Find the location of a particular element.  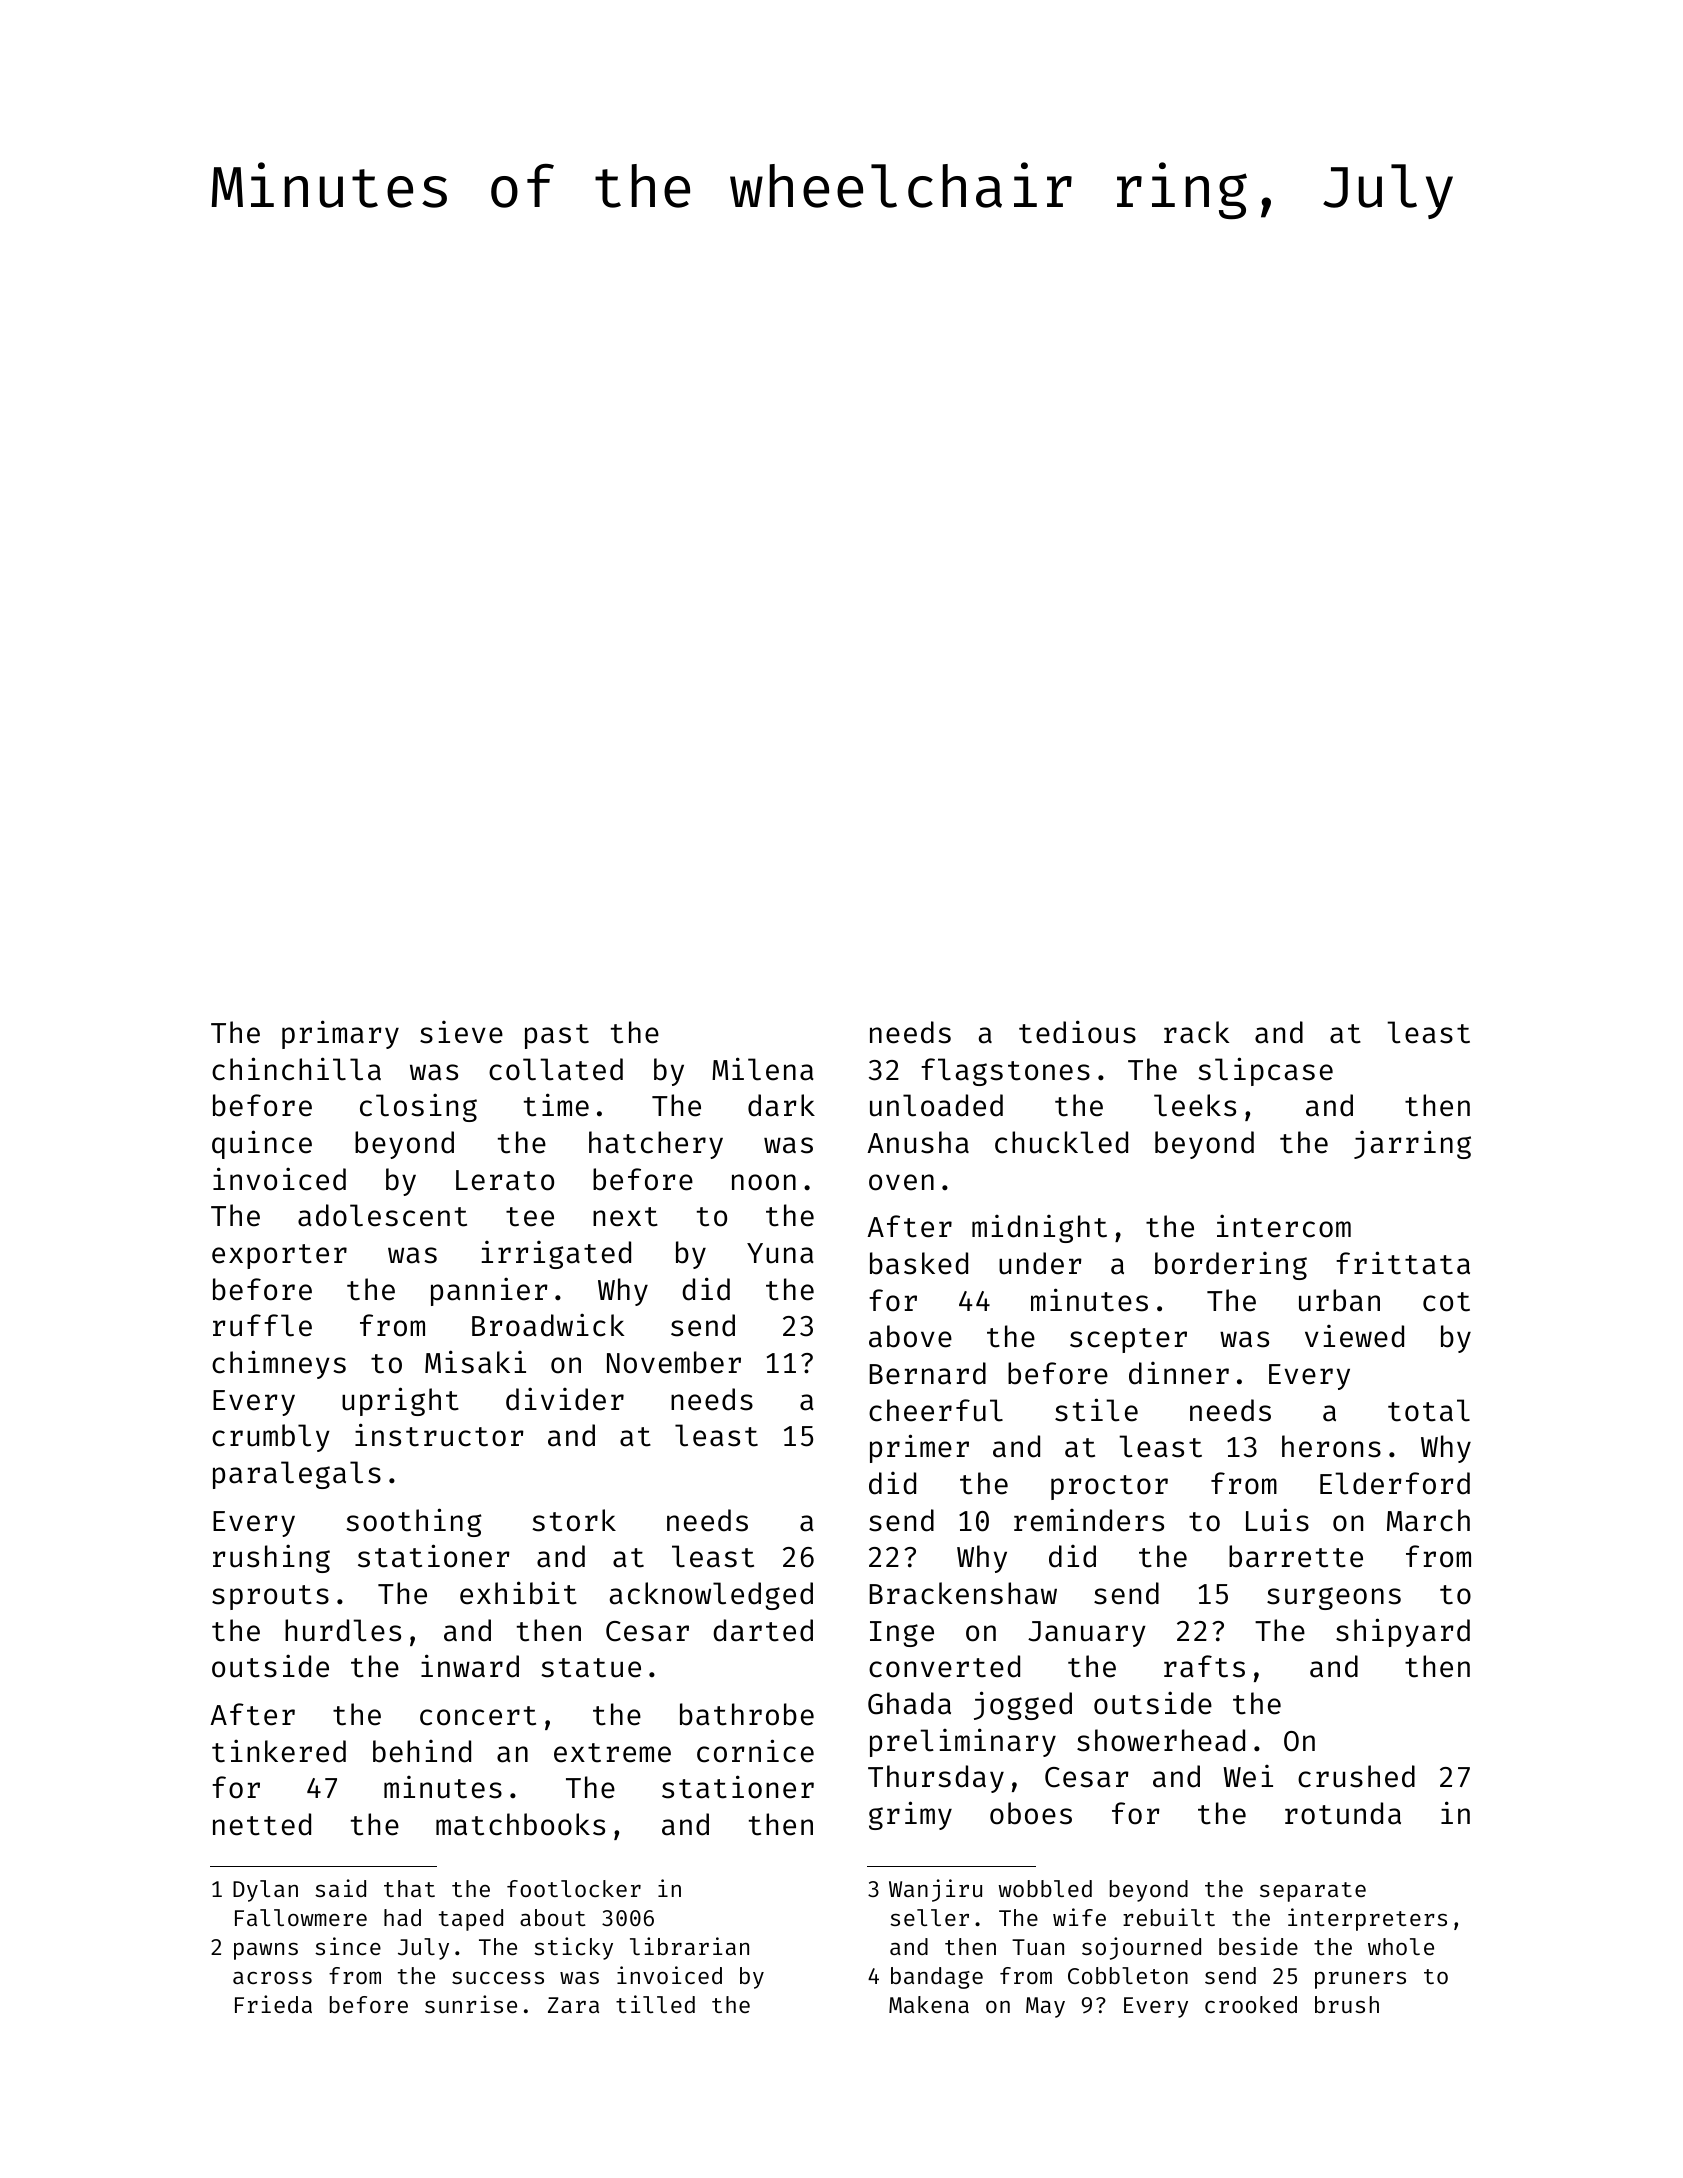

chuckled is located at coordinates (1061, 1142).
